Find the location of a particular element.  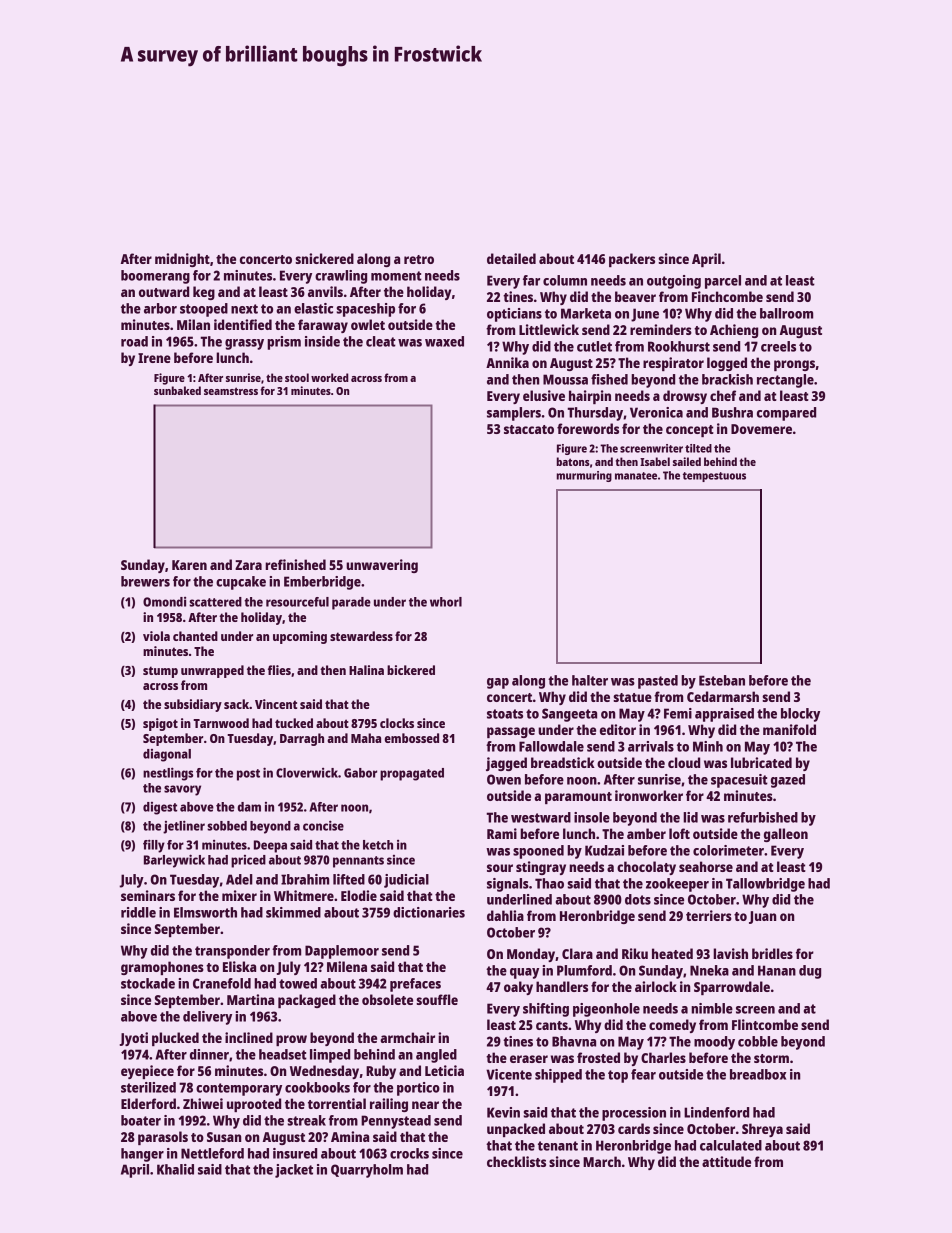

ballroom is located at coordinates (786, 313).
